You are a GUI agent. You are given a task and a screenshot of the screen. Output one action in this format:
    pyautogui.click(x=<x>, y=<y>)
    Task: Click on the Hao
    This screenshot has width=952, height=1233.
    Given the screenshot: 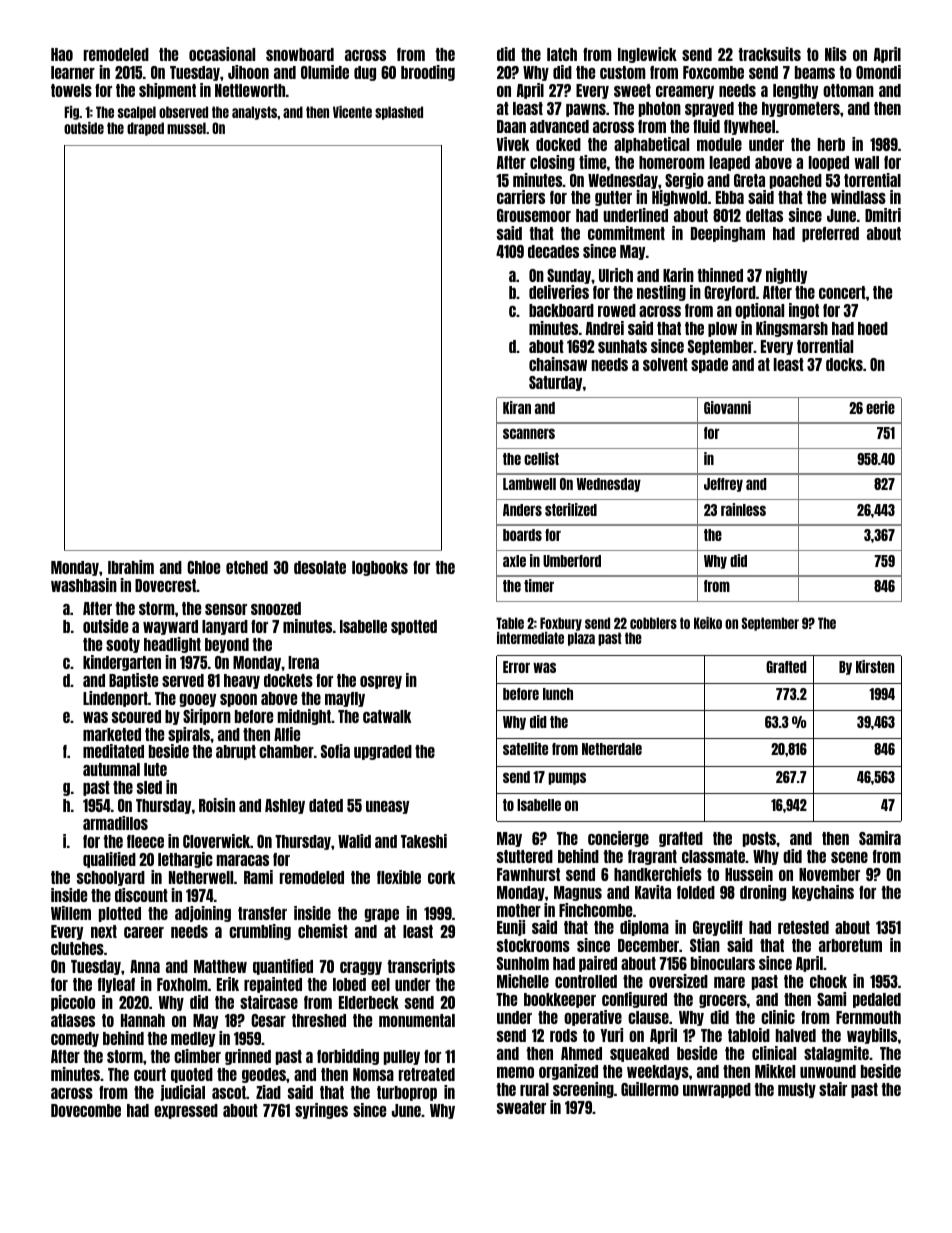 What is the action you would take?
    pyautogui.click(x=62, y=54)
